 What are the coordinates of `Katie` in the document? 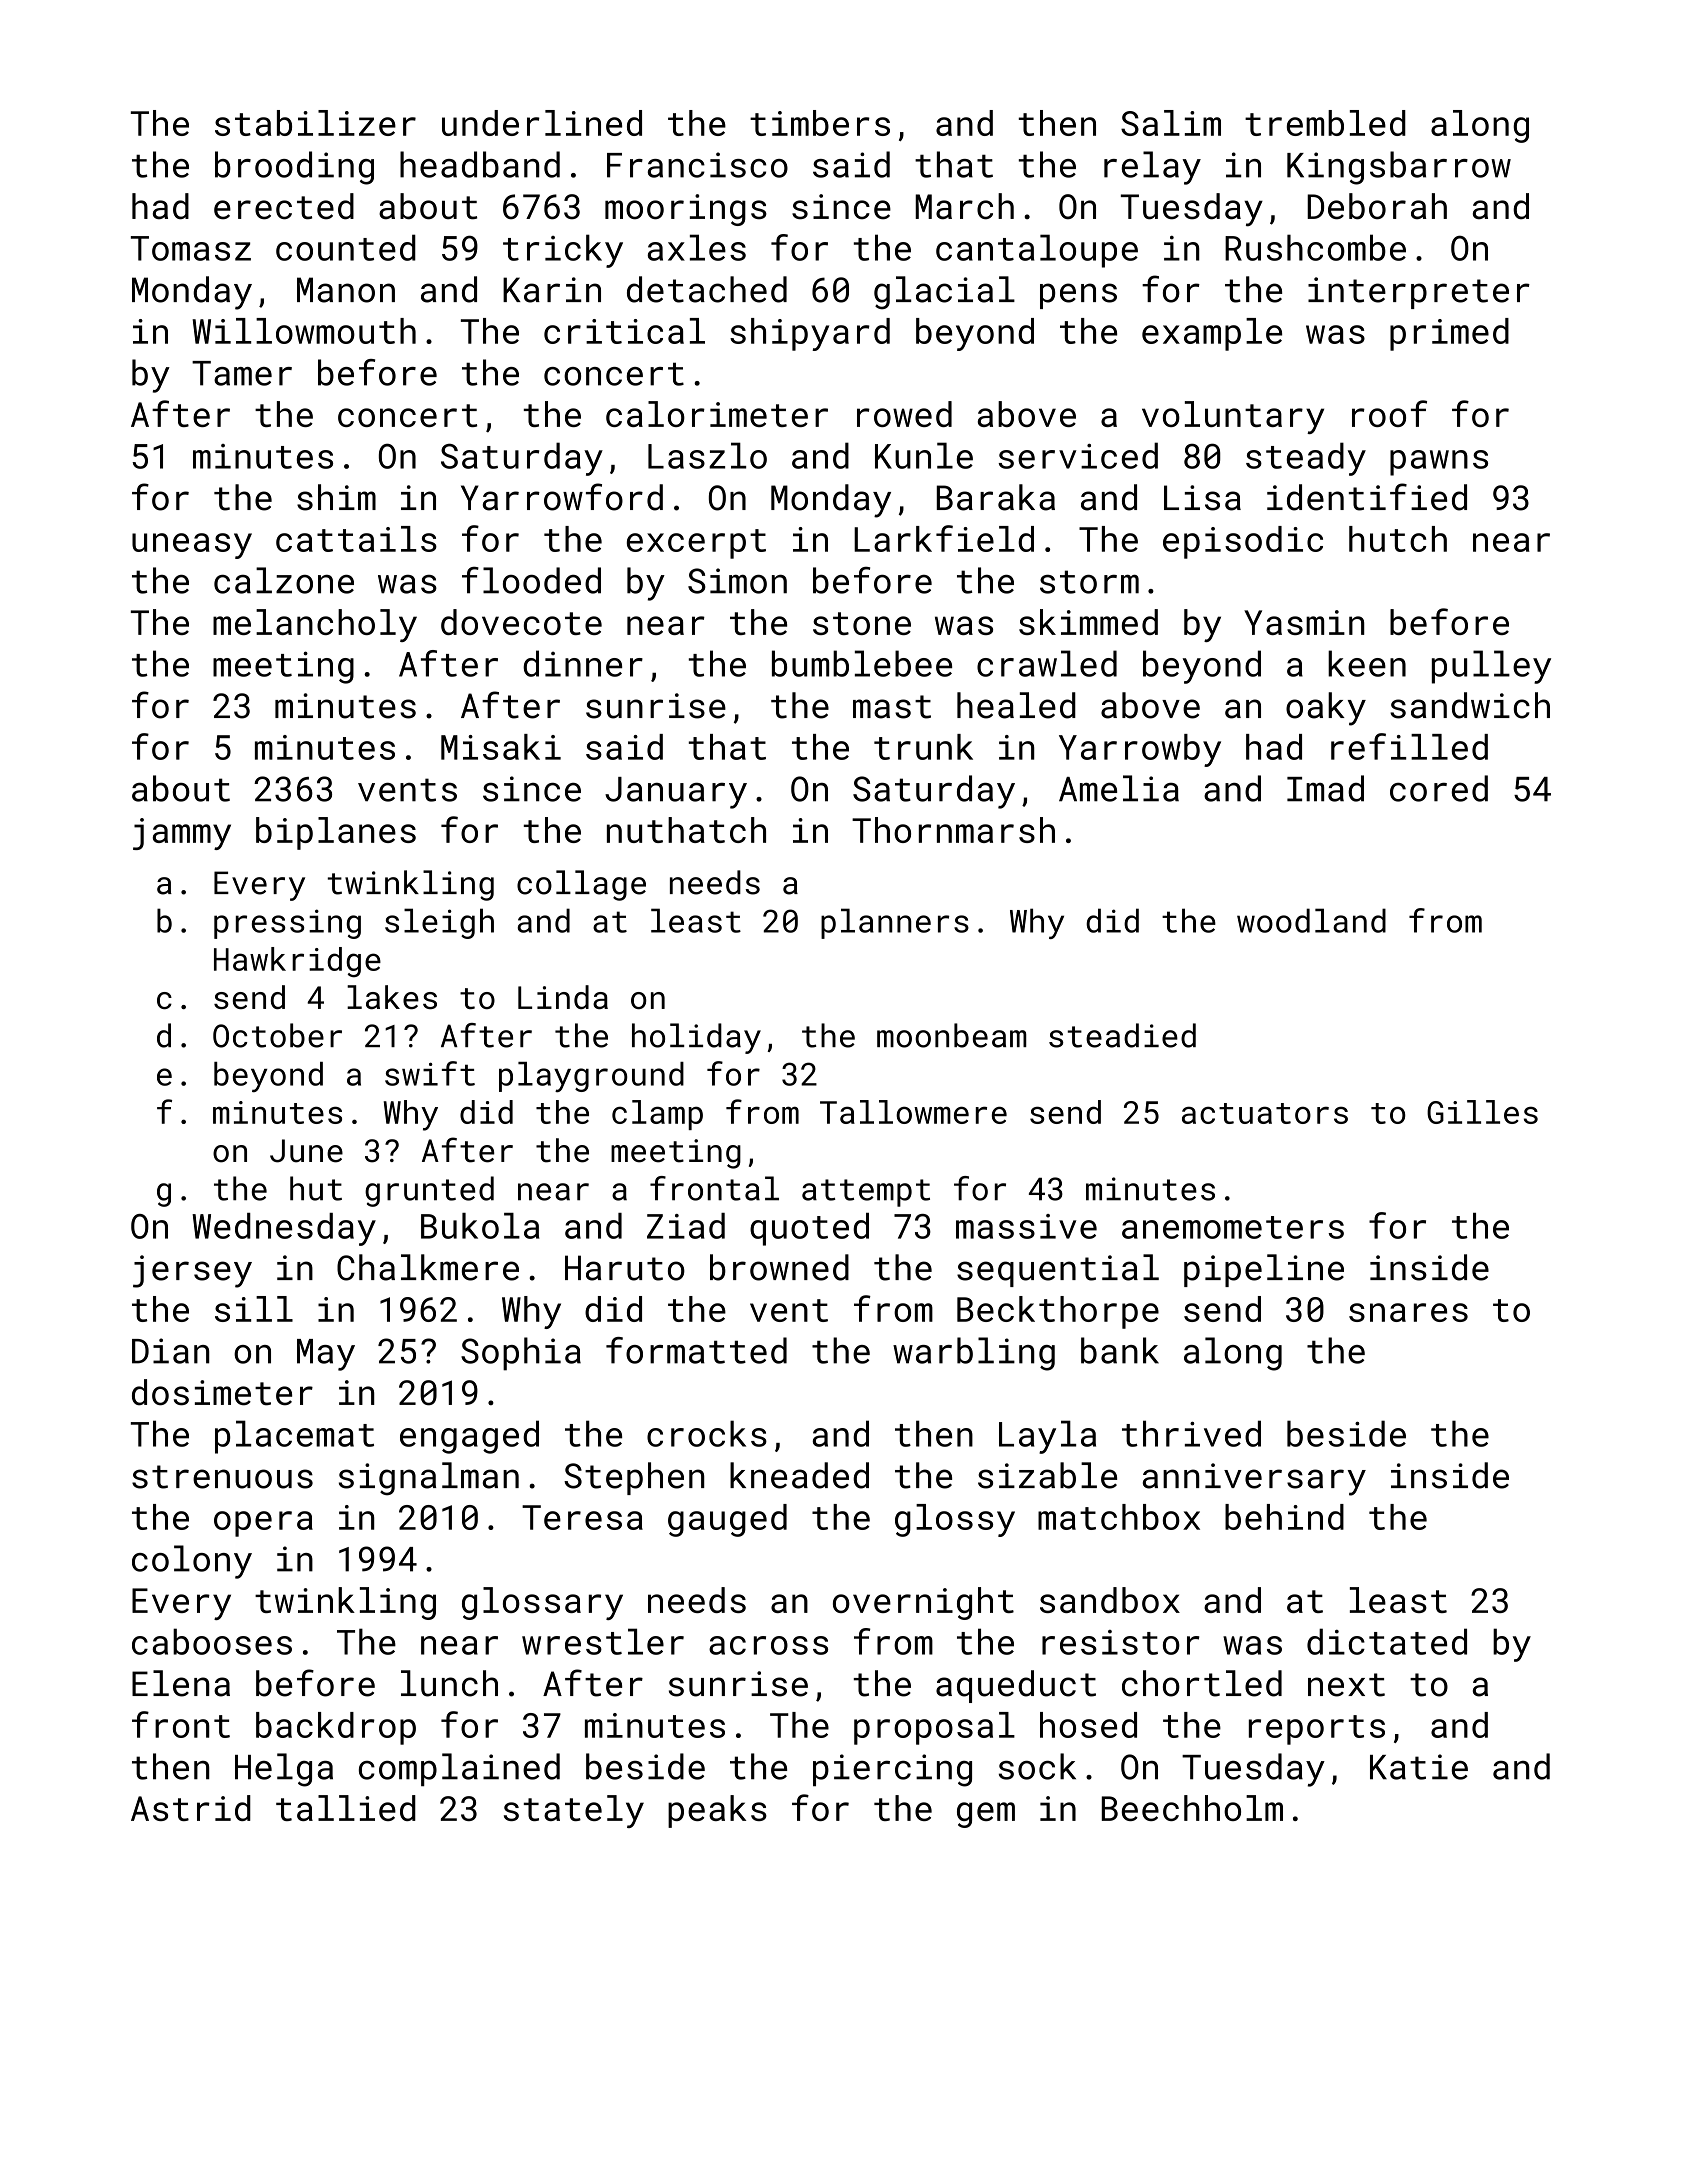 It's located at (1419, 1767).
